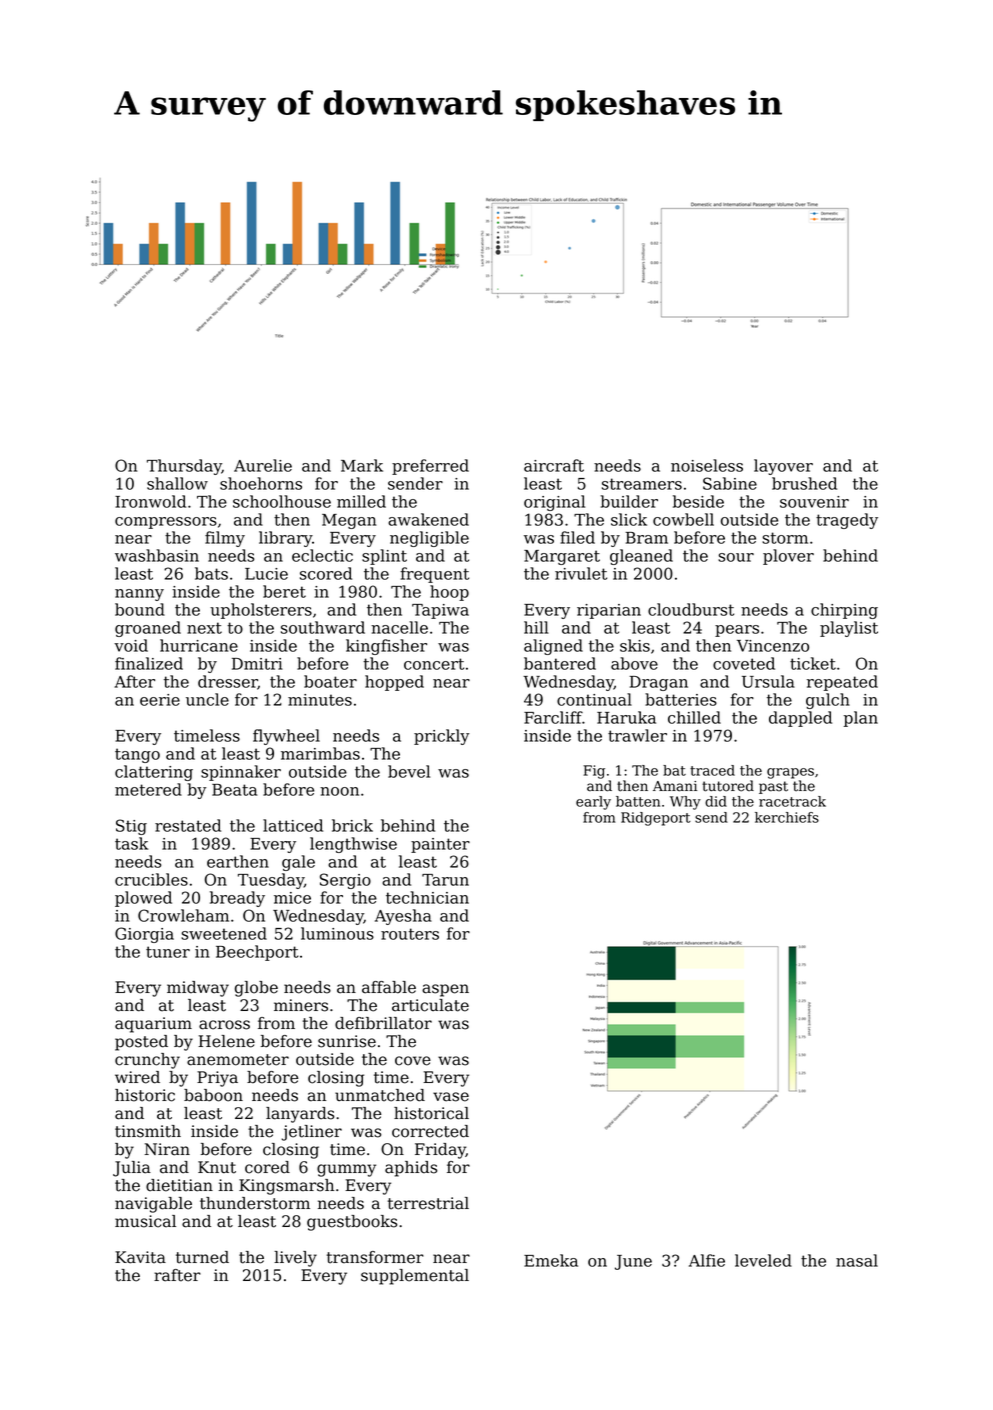  Describe the element at coordinates (440, 611) in the document. I see `Tapiwa` at that location.
